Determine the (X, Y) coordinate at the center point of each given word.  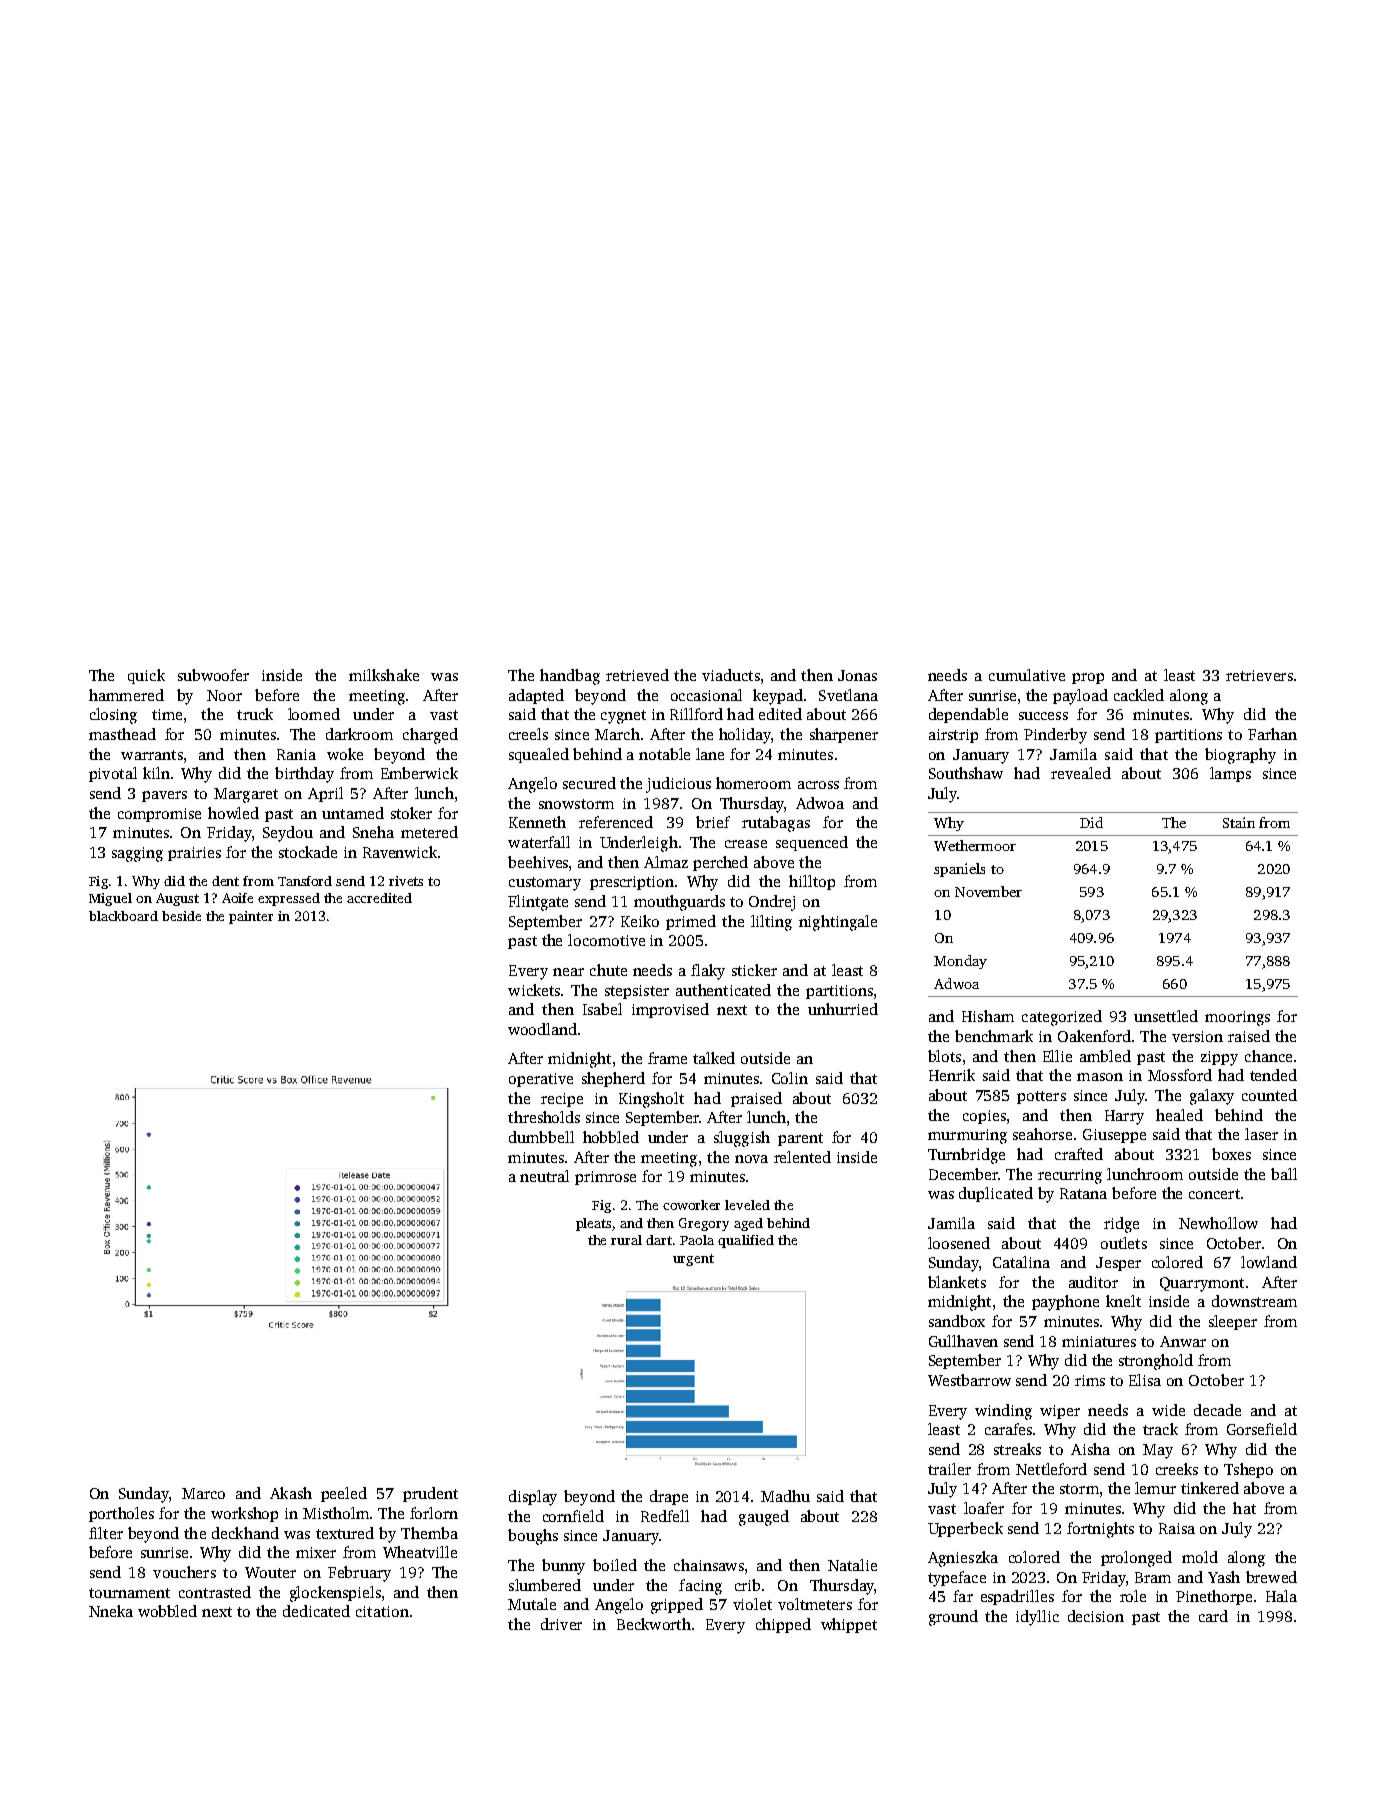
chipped (783, 1625)
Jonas (857, 675)
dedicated (316, 1611)
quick (146, 676)
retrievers (1259, 675)
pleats (593, 1224)
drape (669, 1497)
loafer (984, 1508)
